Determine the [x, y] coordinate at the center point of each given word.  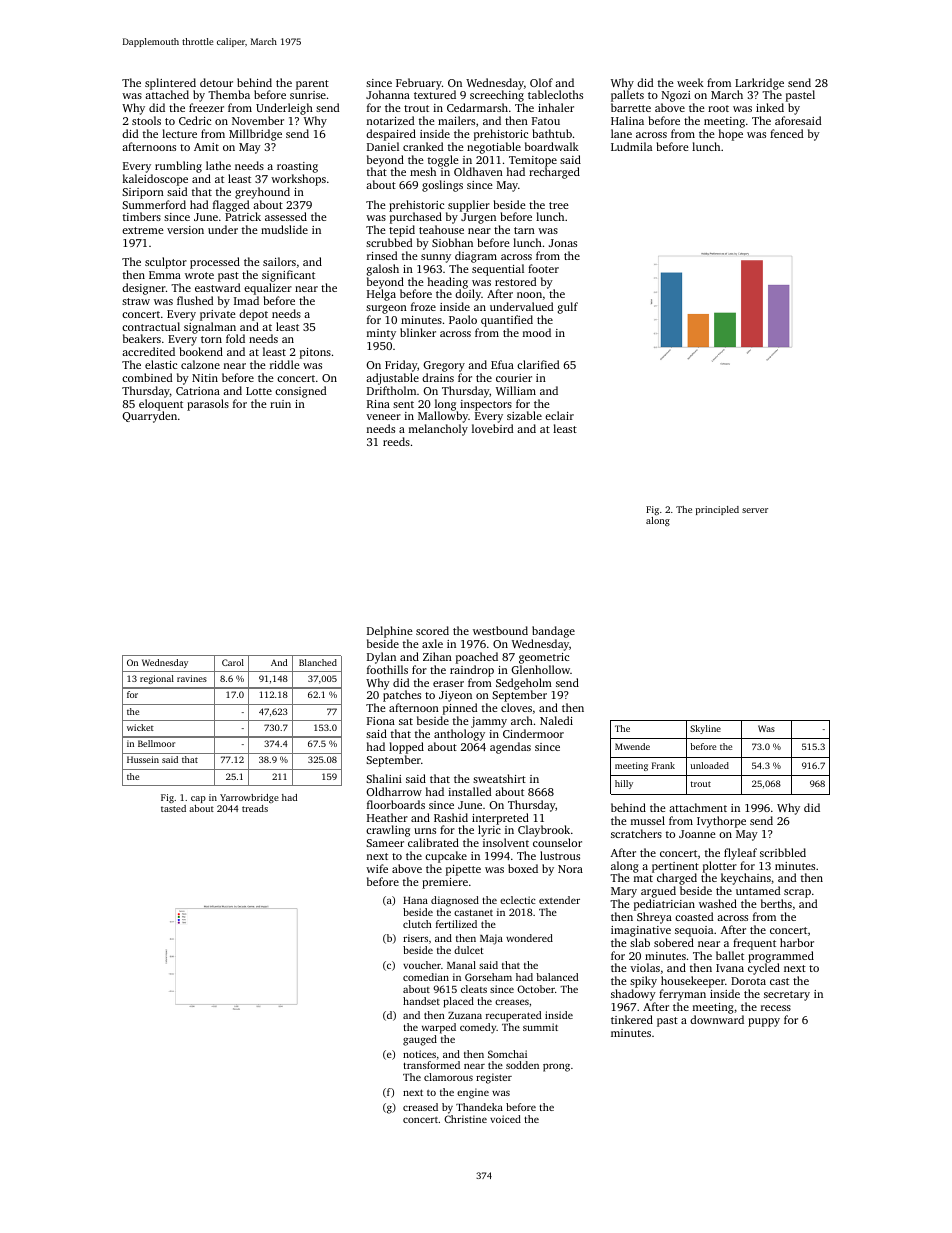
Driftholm [391, 390]
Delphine [390, 632]
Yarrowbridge [249, 798]
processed [215, 263]
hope [731, 135]
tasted [173, 808]
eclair [559, 415]
